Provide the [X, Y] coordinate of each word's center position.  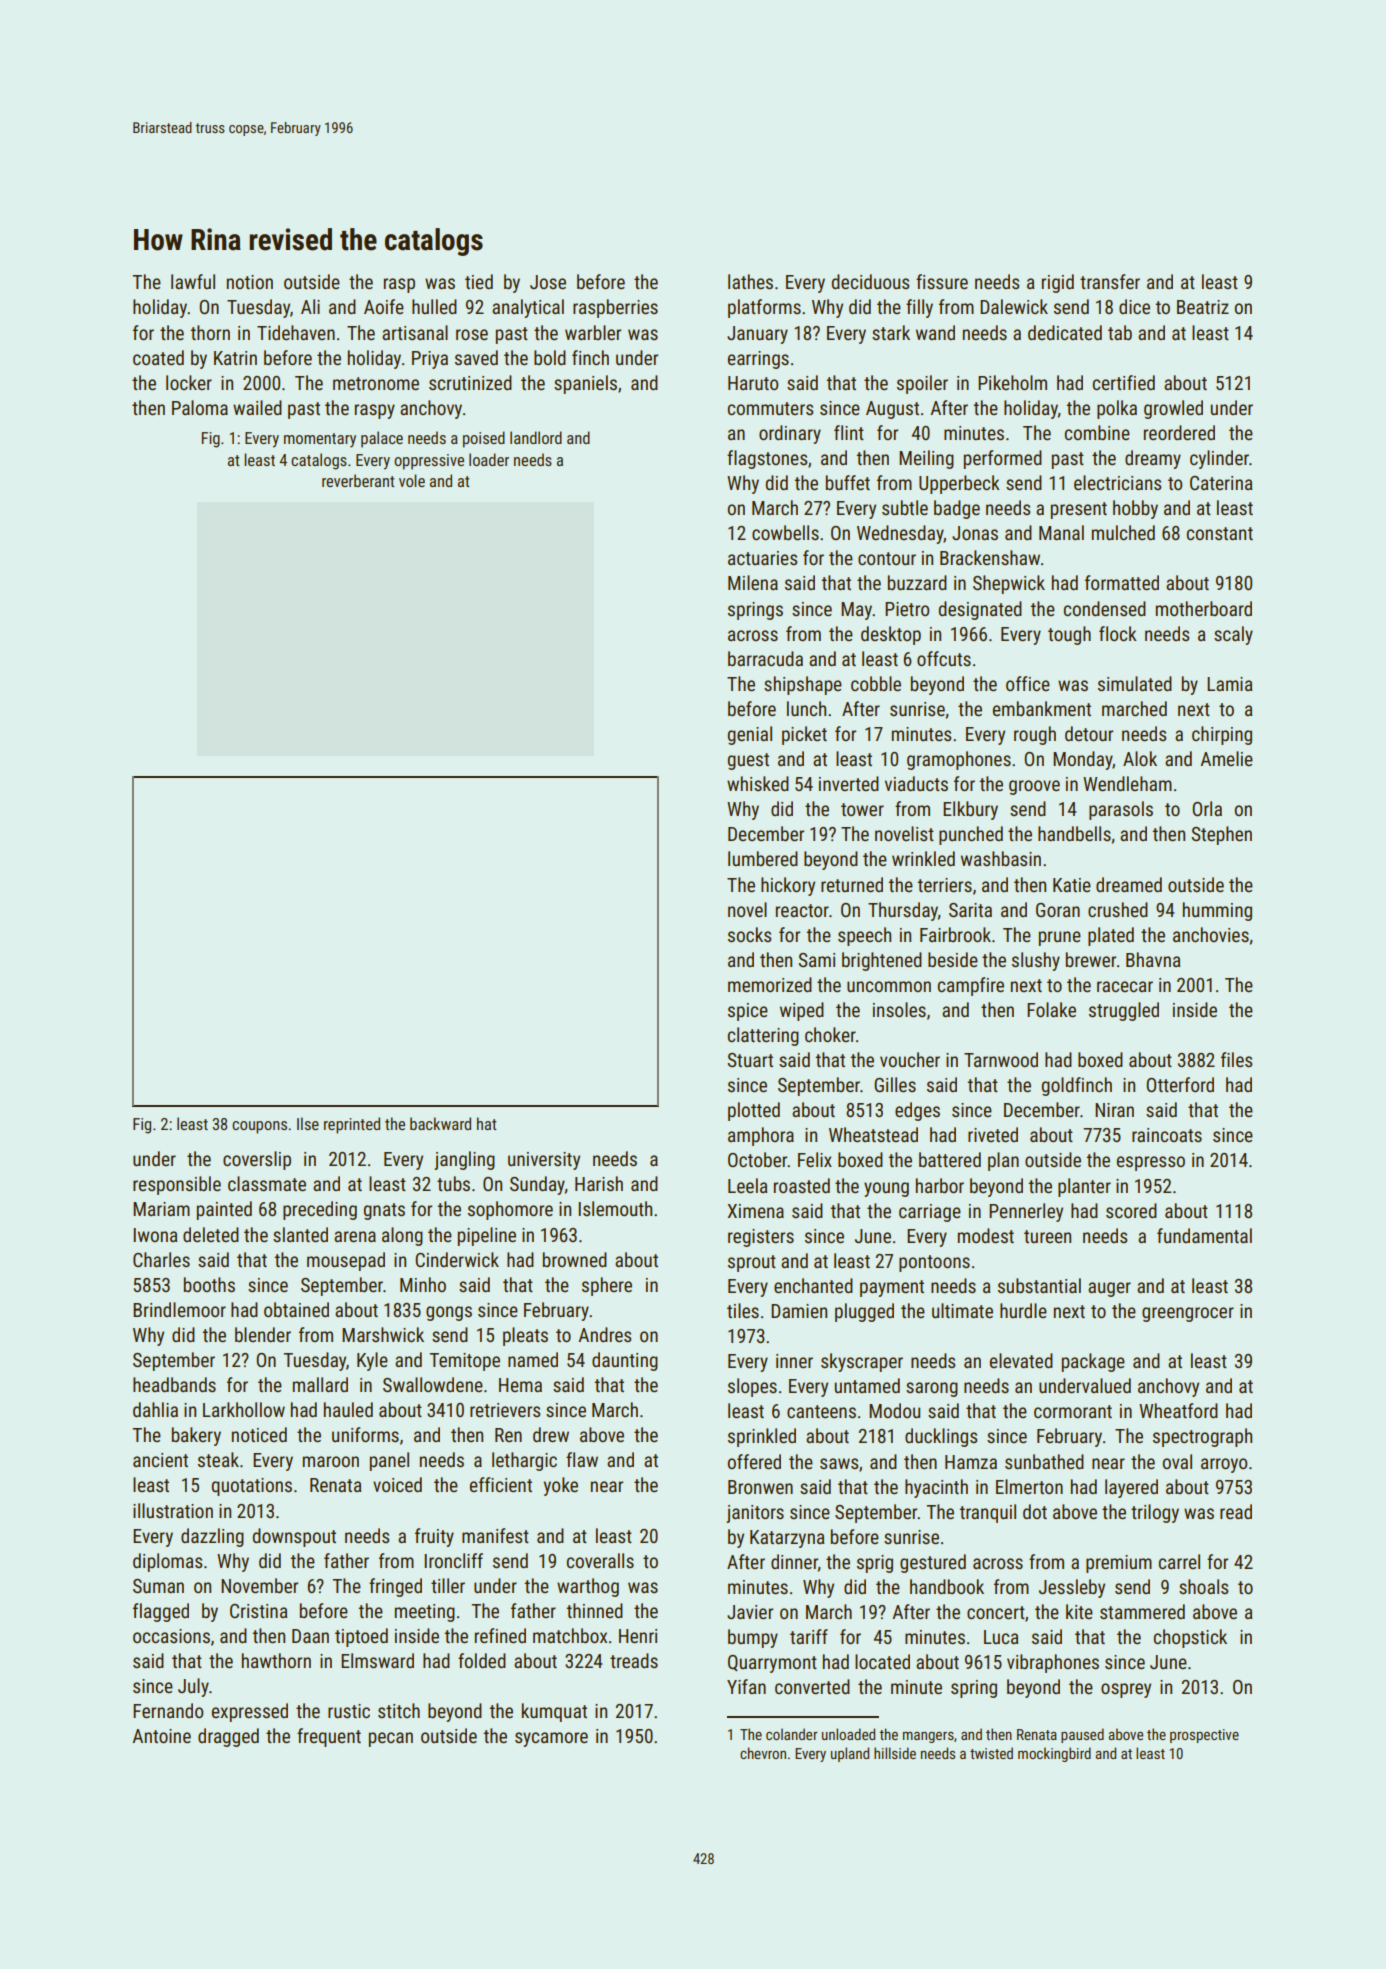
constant [1220, 533]
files [1236, 1059]
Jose [548, 282]
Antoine [161, 1736]
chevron [763, 1753]
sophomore [510, 1210]
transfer [1110, 281]
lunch [806, 708]
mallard [320, 1384]
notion [250, 282]
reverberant [358, 480]
